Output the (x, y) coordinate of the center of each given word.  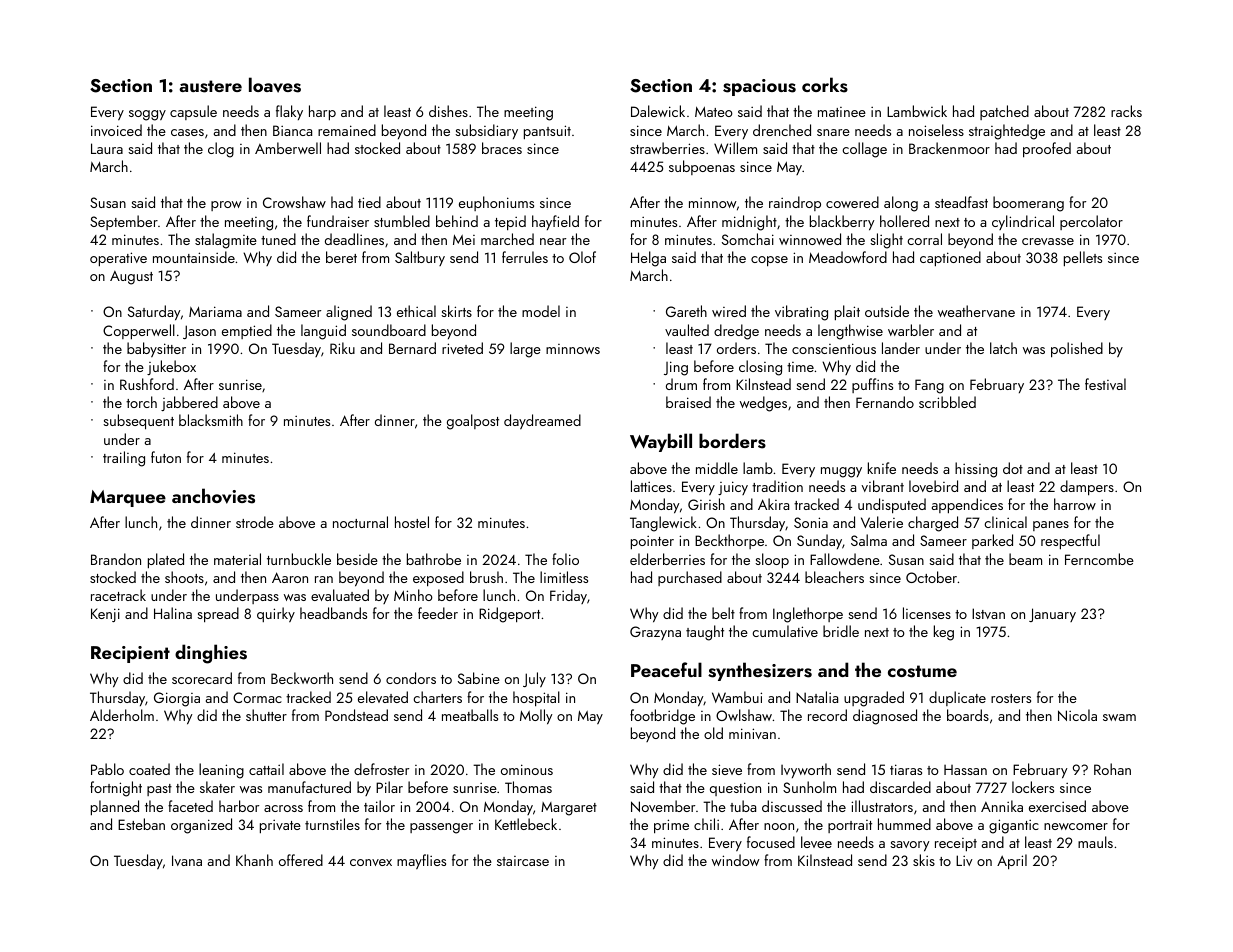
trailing (124, 459)
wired (729, 311)
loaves (275, 85)
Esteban (141, 824)
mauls (1095, 842)
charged (933, 524)
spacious (759, 87)
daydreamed (542, 421)
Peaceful (666, 669)
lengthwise (850, 332)
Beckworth (302, 678)
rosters (1011, 698)
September (124, 222)
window (736, 860)
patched (1004, 112)
